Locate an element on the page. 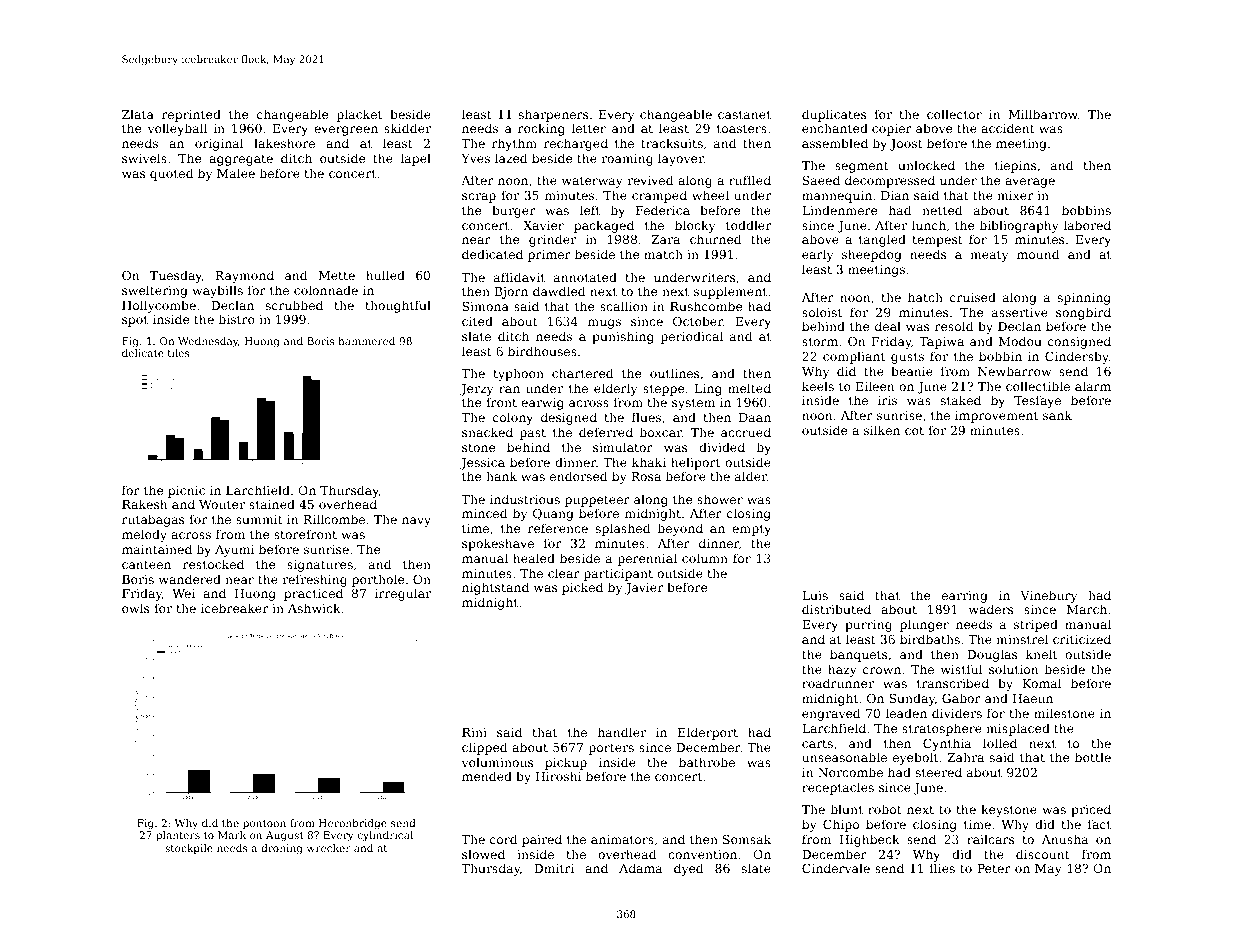  duplicates is located at coordinates (834, 115).
